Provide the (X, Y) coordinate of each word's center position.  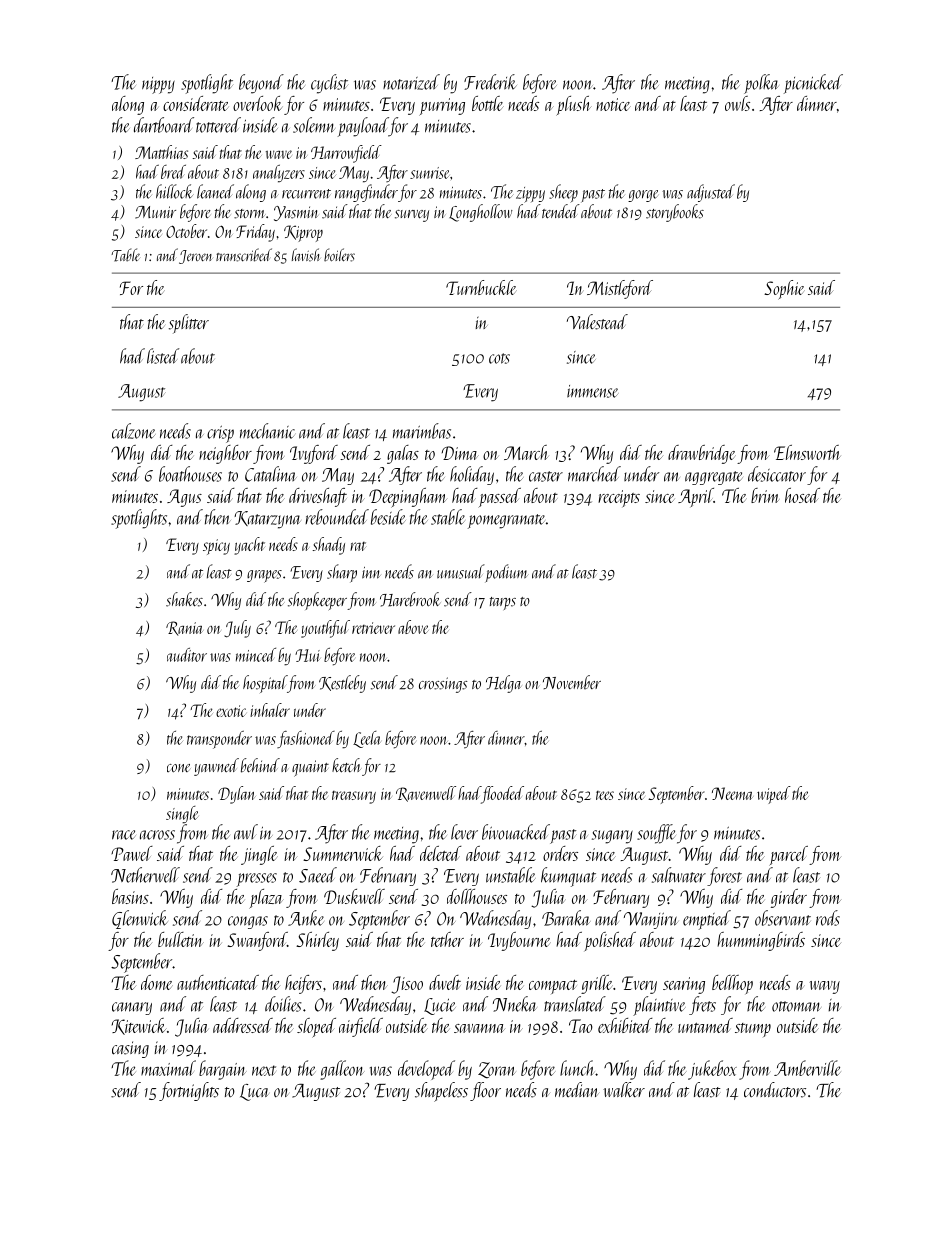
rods (828, 918)
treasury (354, 797)
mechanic (267, 431)
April (696, 497)
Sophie (784, 290)
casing (130, 1049)
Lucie (440, 1006)
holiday (472, 475)
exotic (231, 711)
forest (724, 876)
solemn (314, 125)
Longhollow (481, 213)
